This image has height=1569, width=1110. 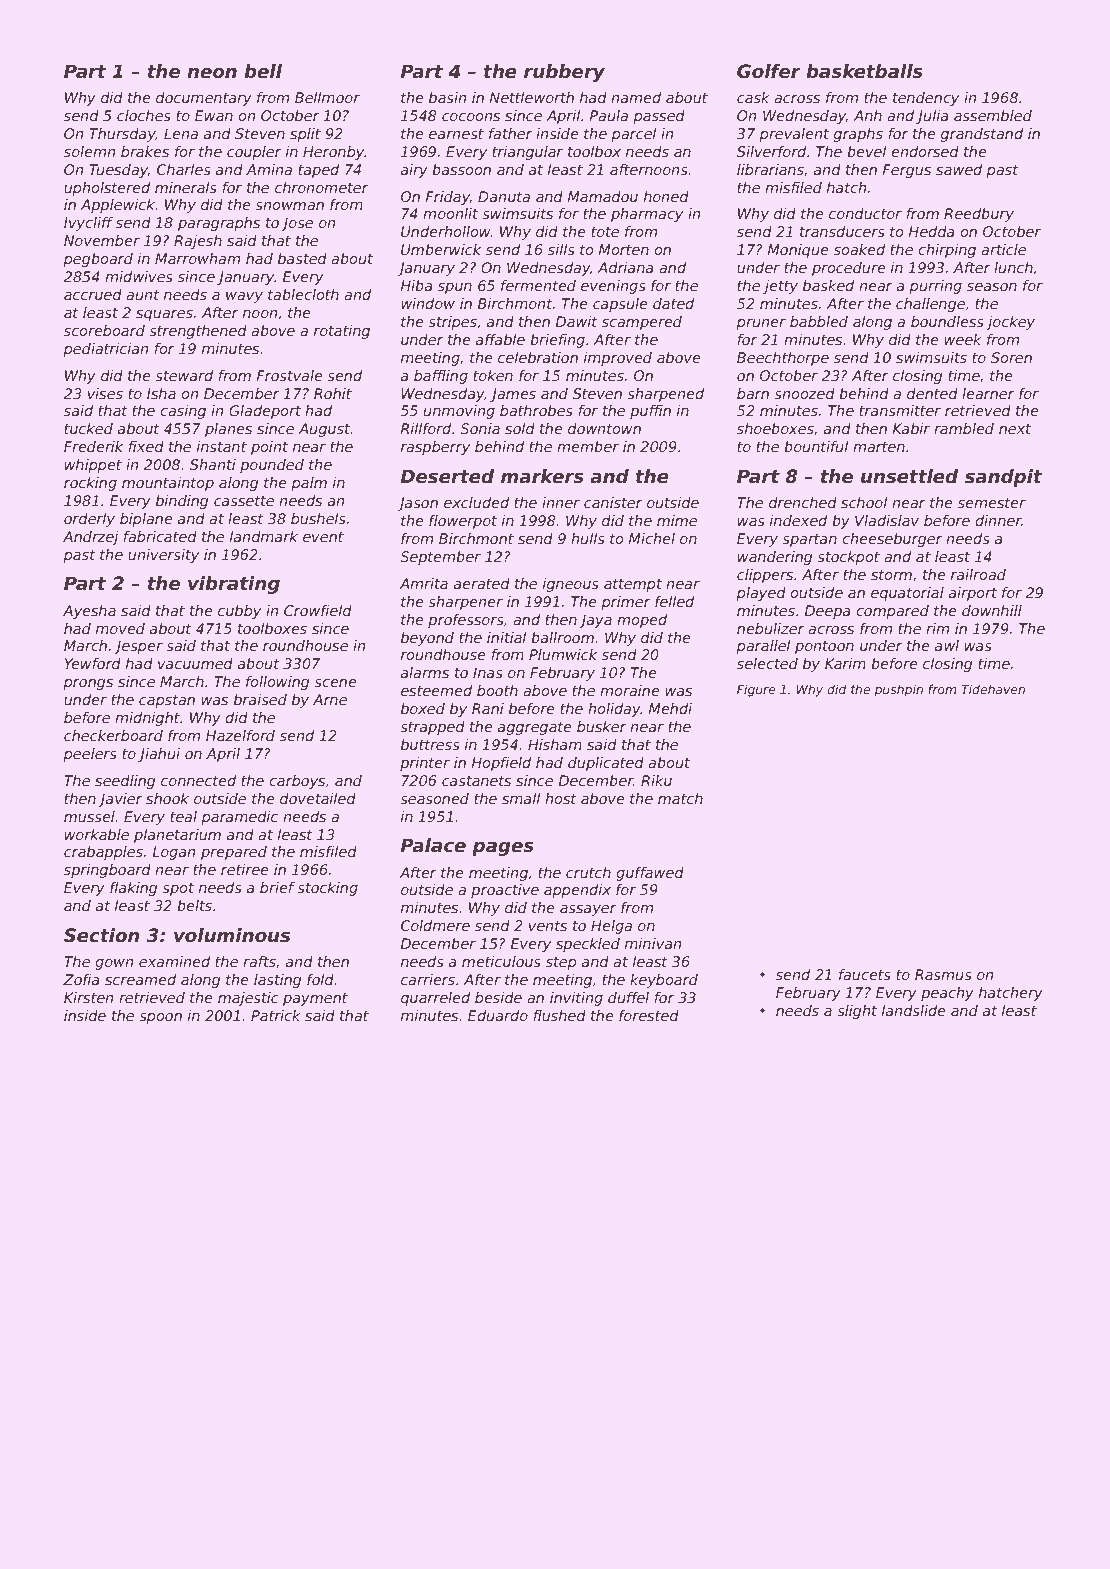 What do you see at coordinates (559, 1015) in the image?
I see `flushed` at bounding box center [559, 1015].
